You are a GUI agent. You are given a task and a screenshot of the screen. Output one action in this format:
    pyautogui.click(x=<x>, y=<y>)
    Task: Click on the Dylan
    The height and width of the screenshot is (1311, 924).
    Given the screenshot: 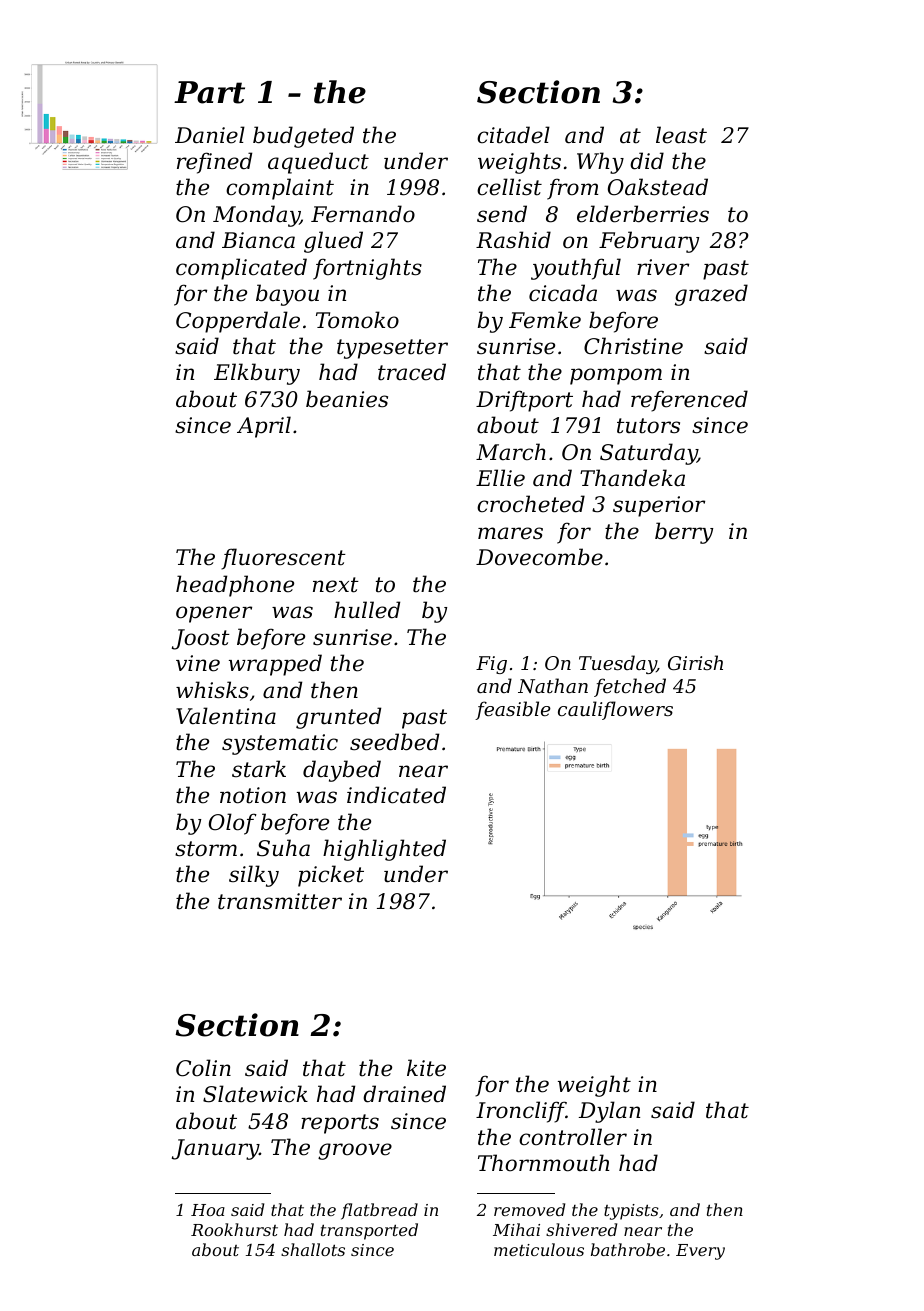 What is the action you would take?
    pyautogui.click(x=609, y=1112)
